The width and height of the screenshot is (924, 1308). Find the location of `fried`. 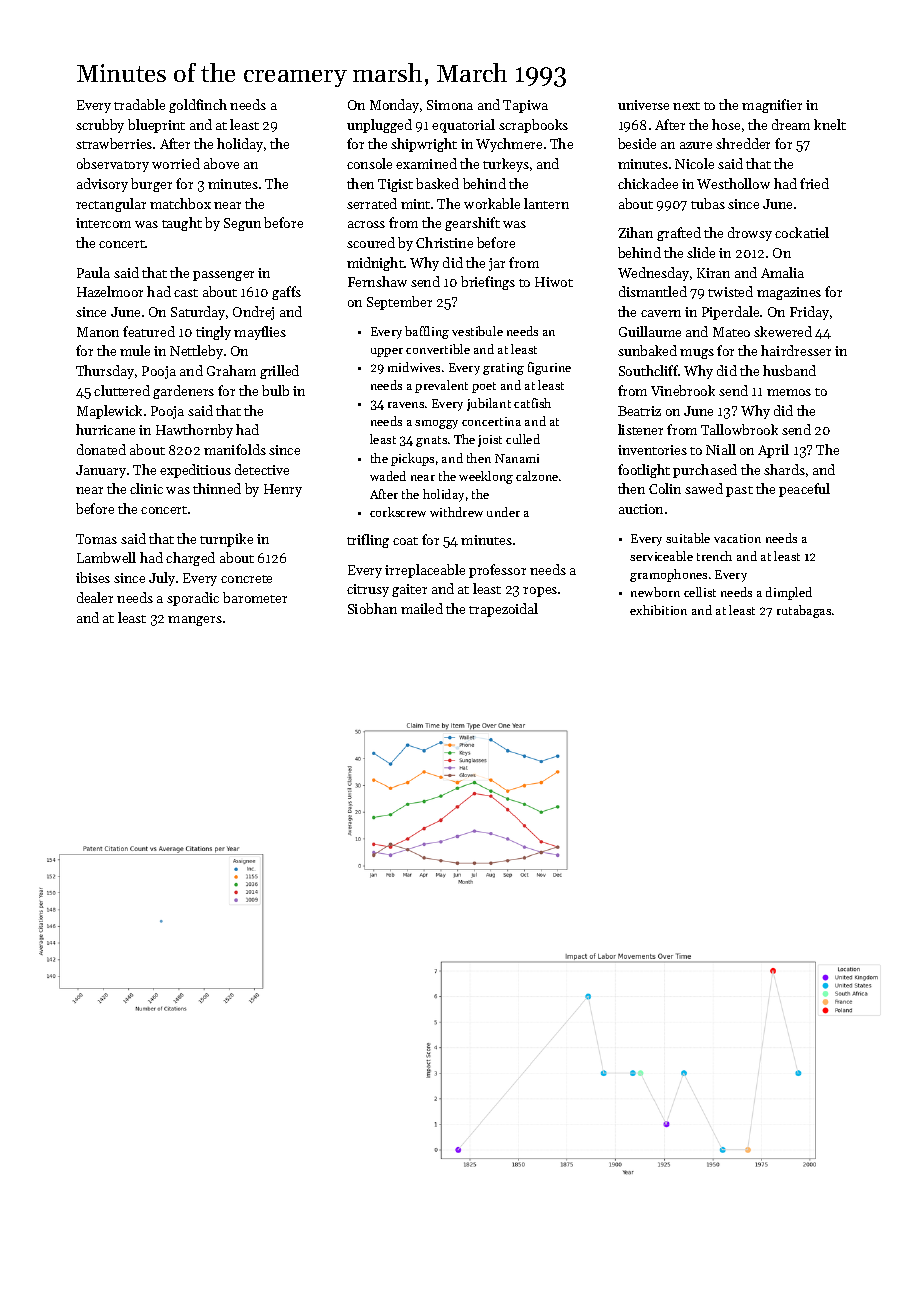

fried is located at coordinates (814, 183).
